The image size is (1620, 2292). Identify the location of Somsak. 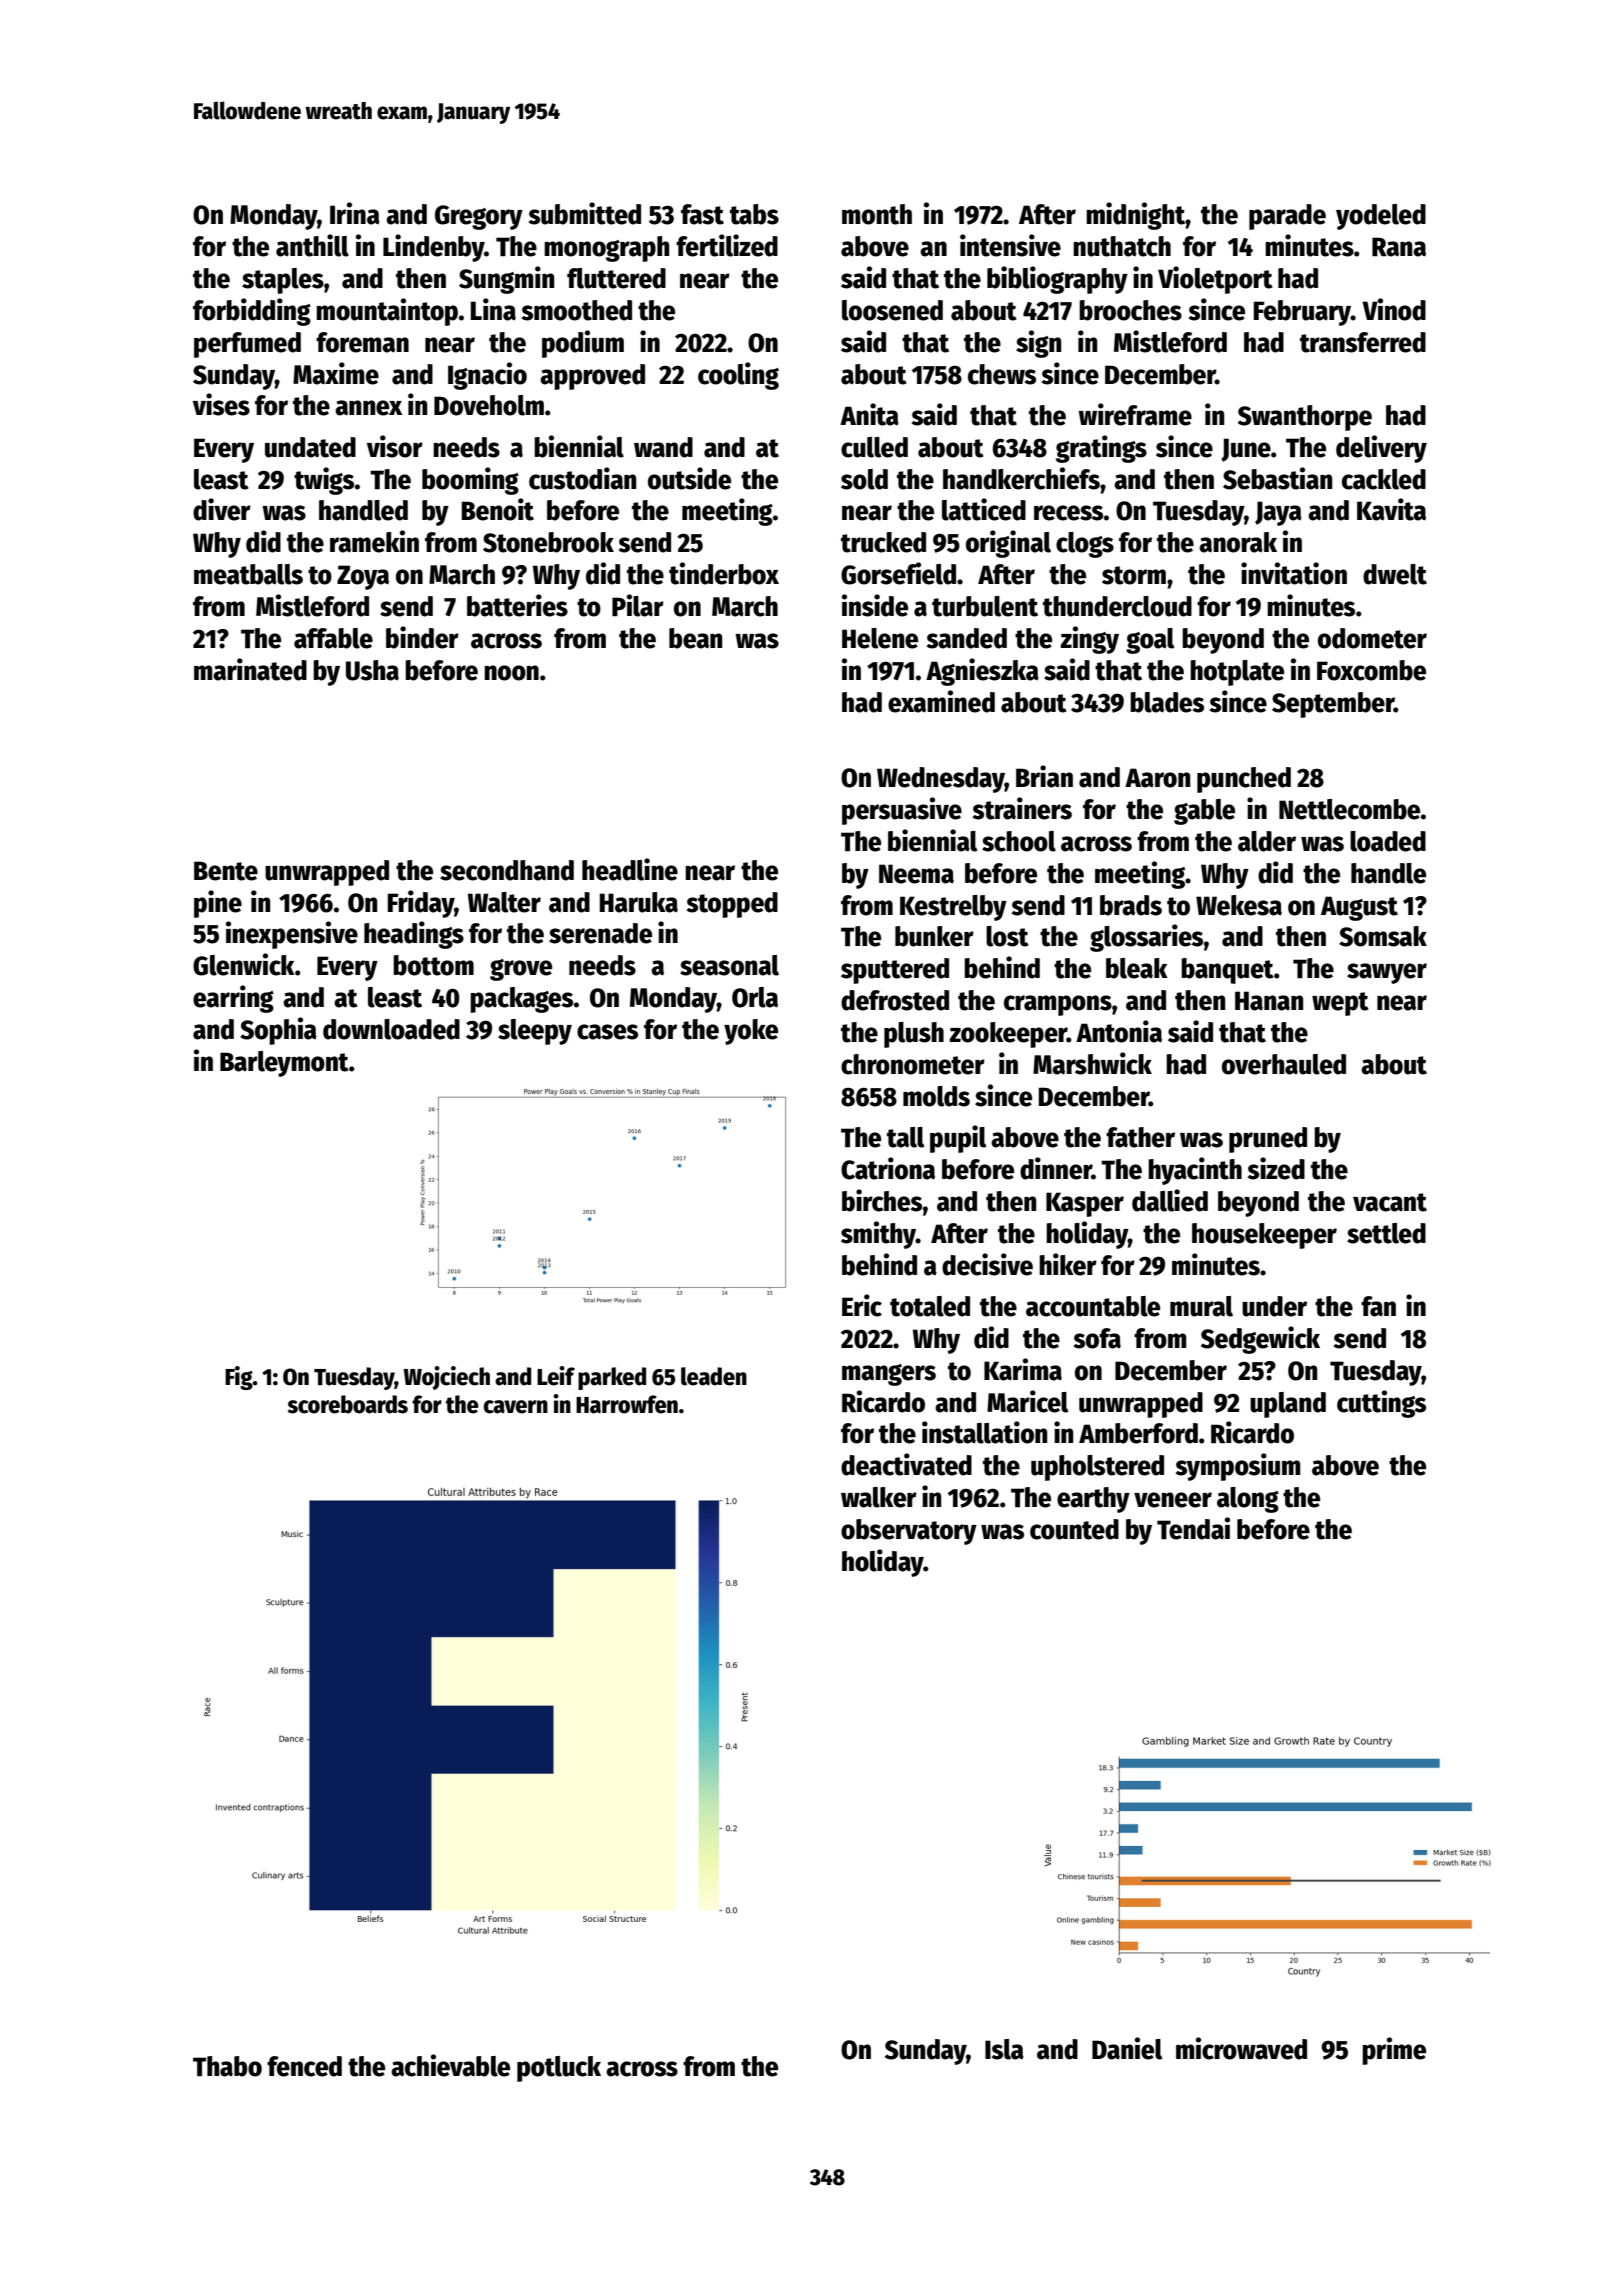
(1383, 936).
